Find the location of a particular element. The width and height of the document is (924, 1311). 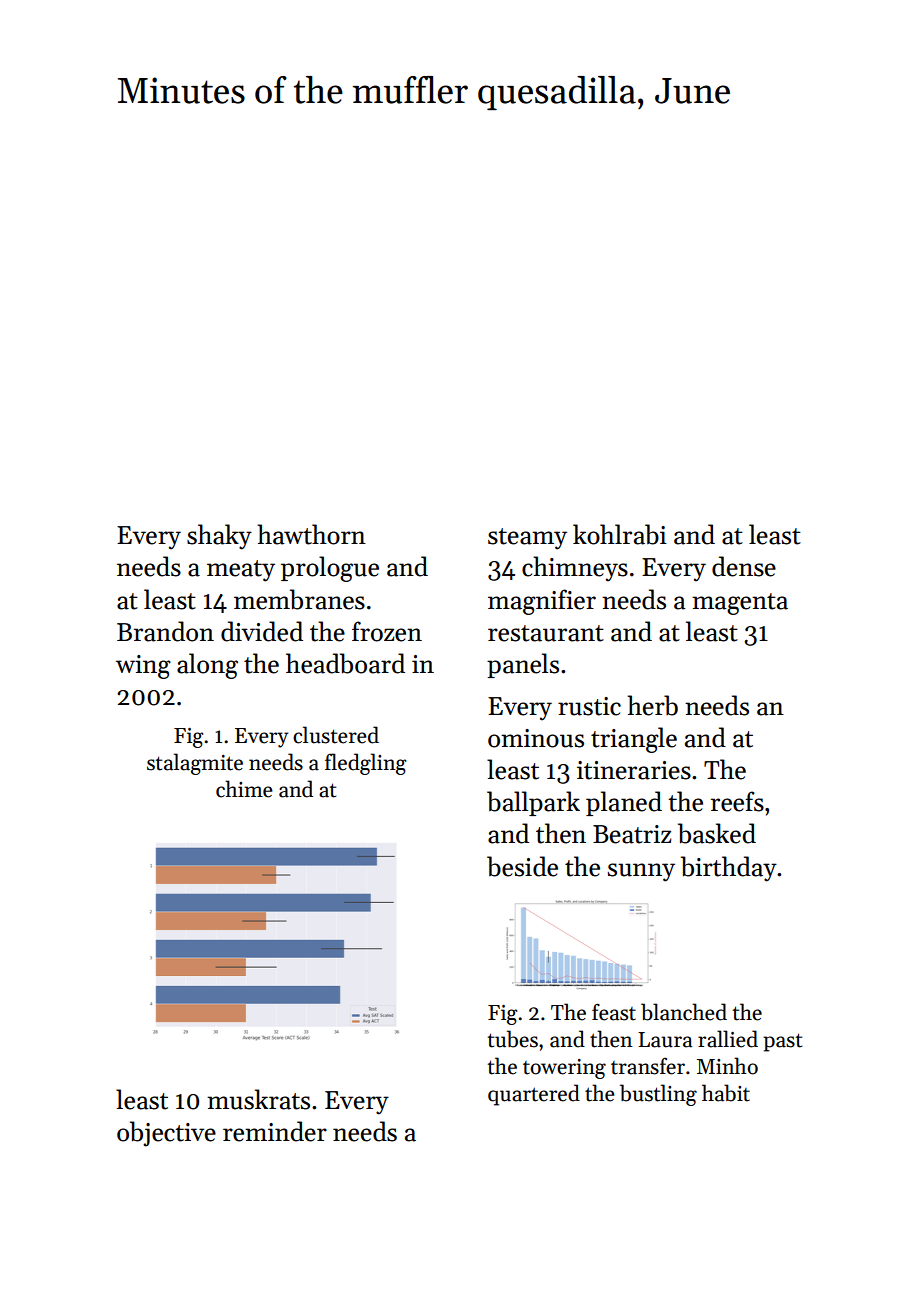

ominous is located at coordinates (536, 738).
